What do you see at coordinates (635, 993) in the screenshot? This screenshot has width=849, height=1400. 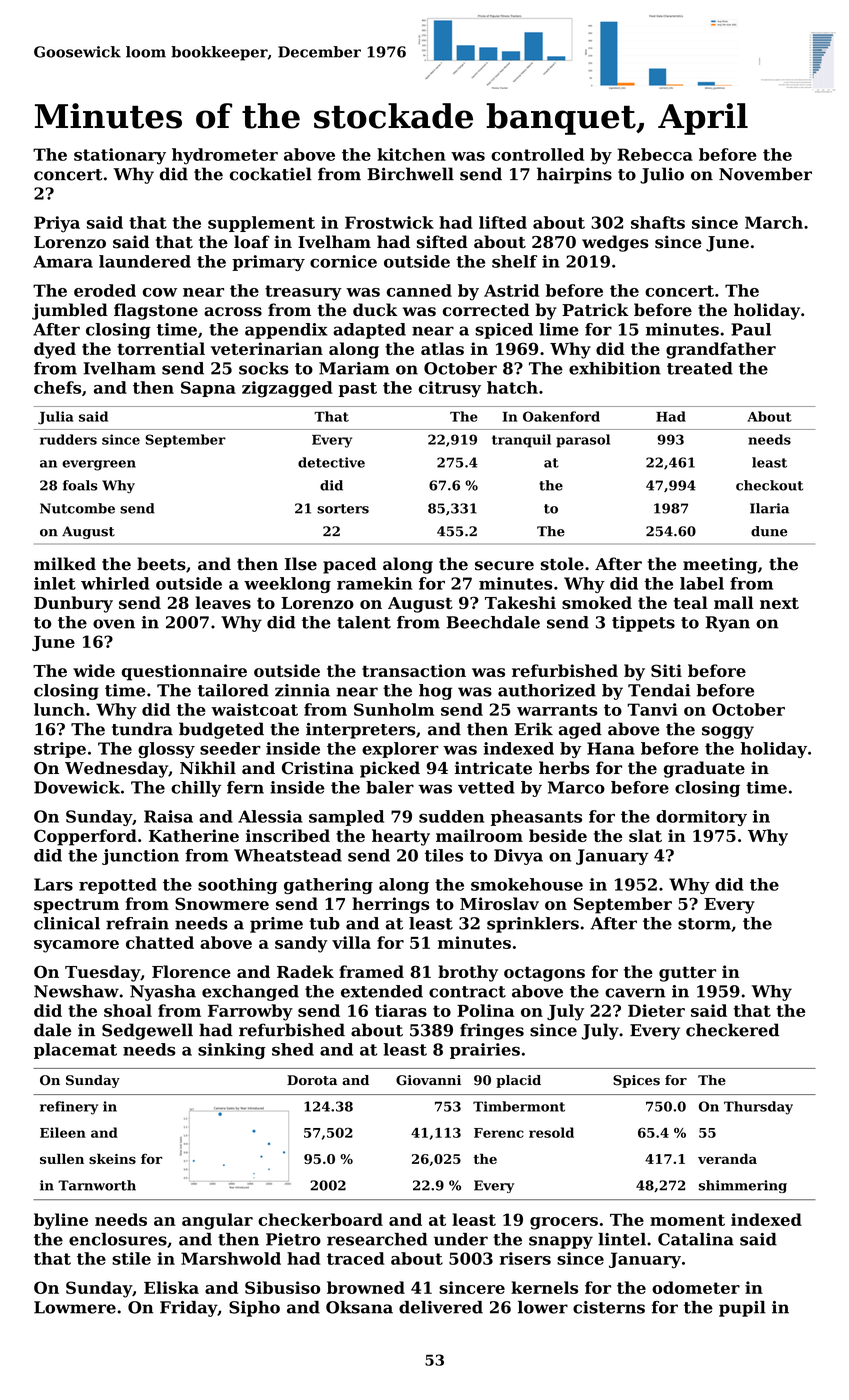 I see `cavern` at bounding box center [635, 993].
